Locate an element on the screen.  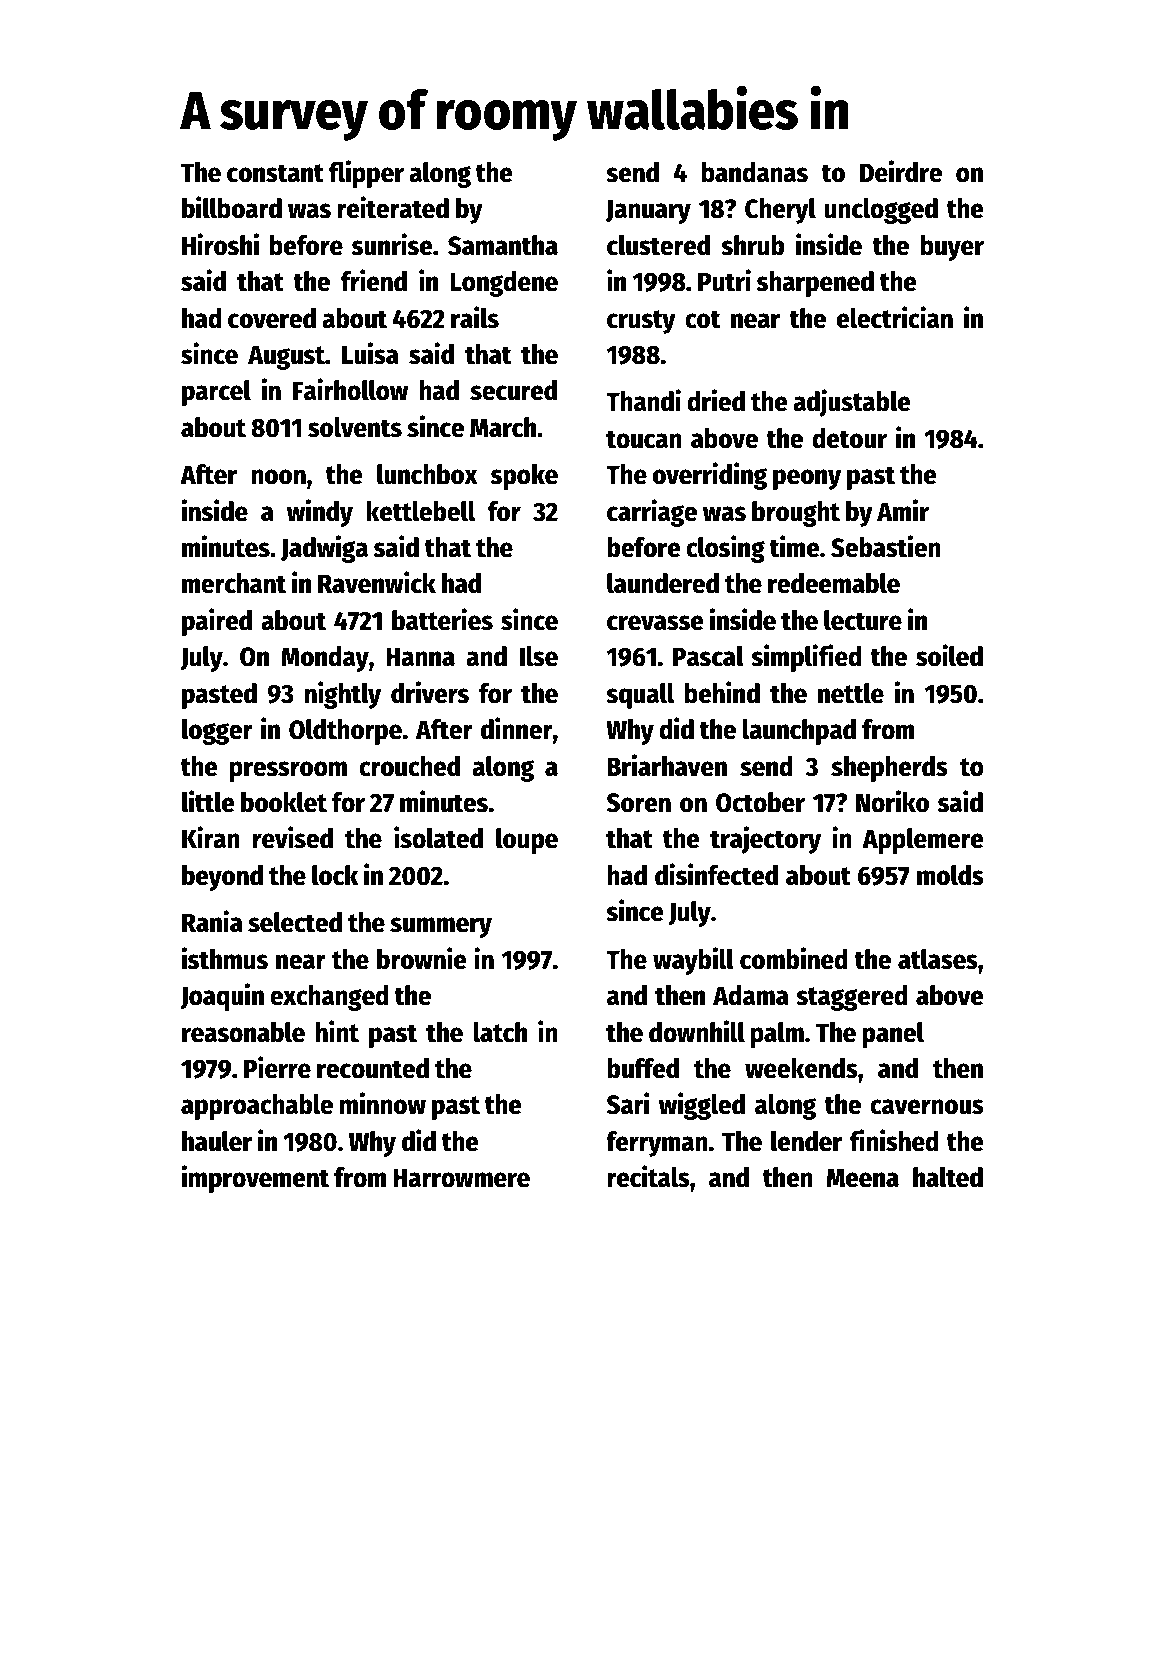
brought is located at coordinates (796, 514).
